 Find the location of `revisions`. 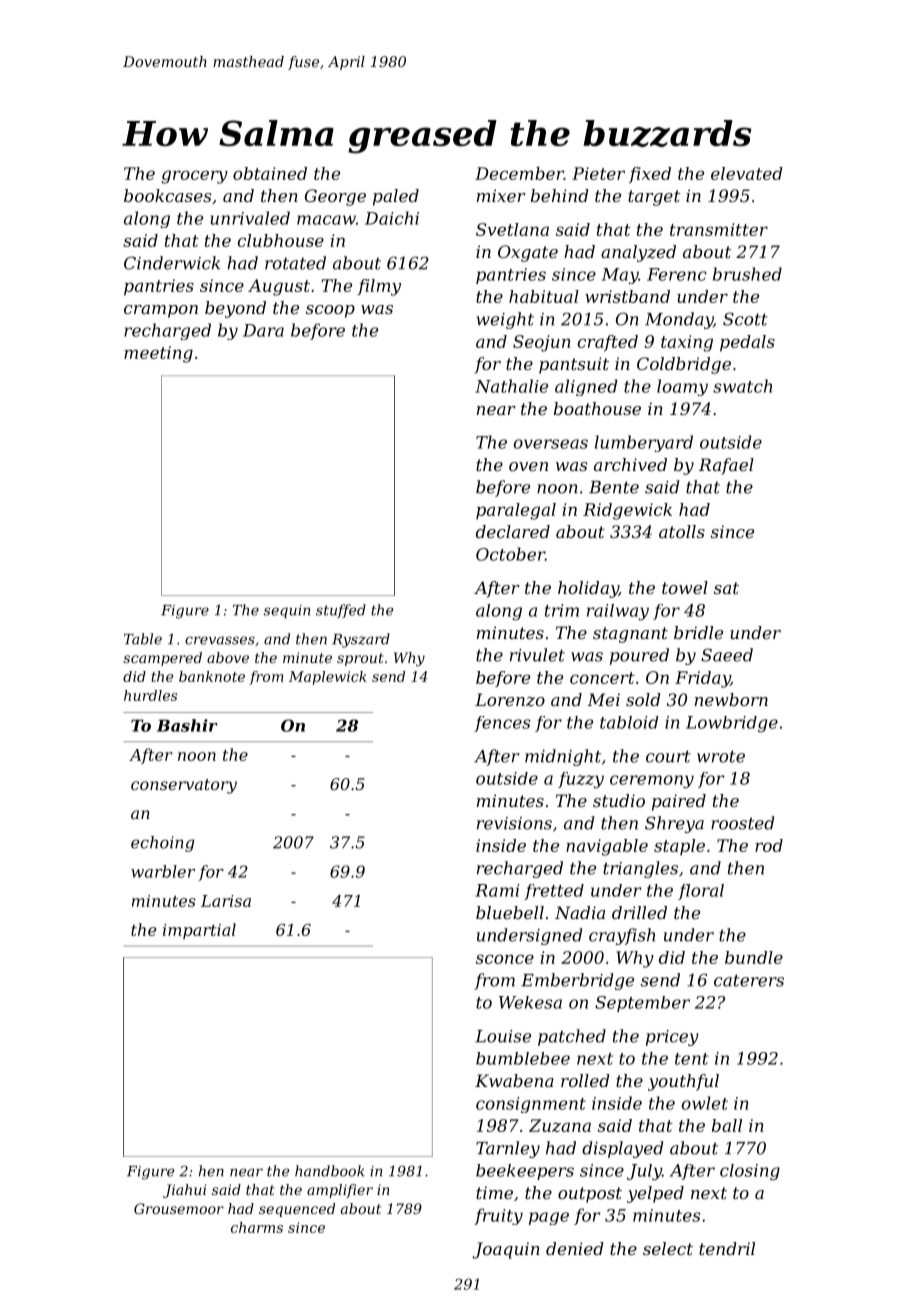

revisions is located at coordinates (514, 823).
